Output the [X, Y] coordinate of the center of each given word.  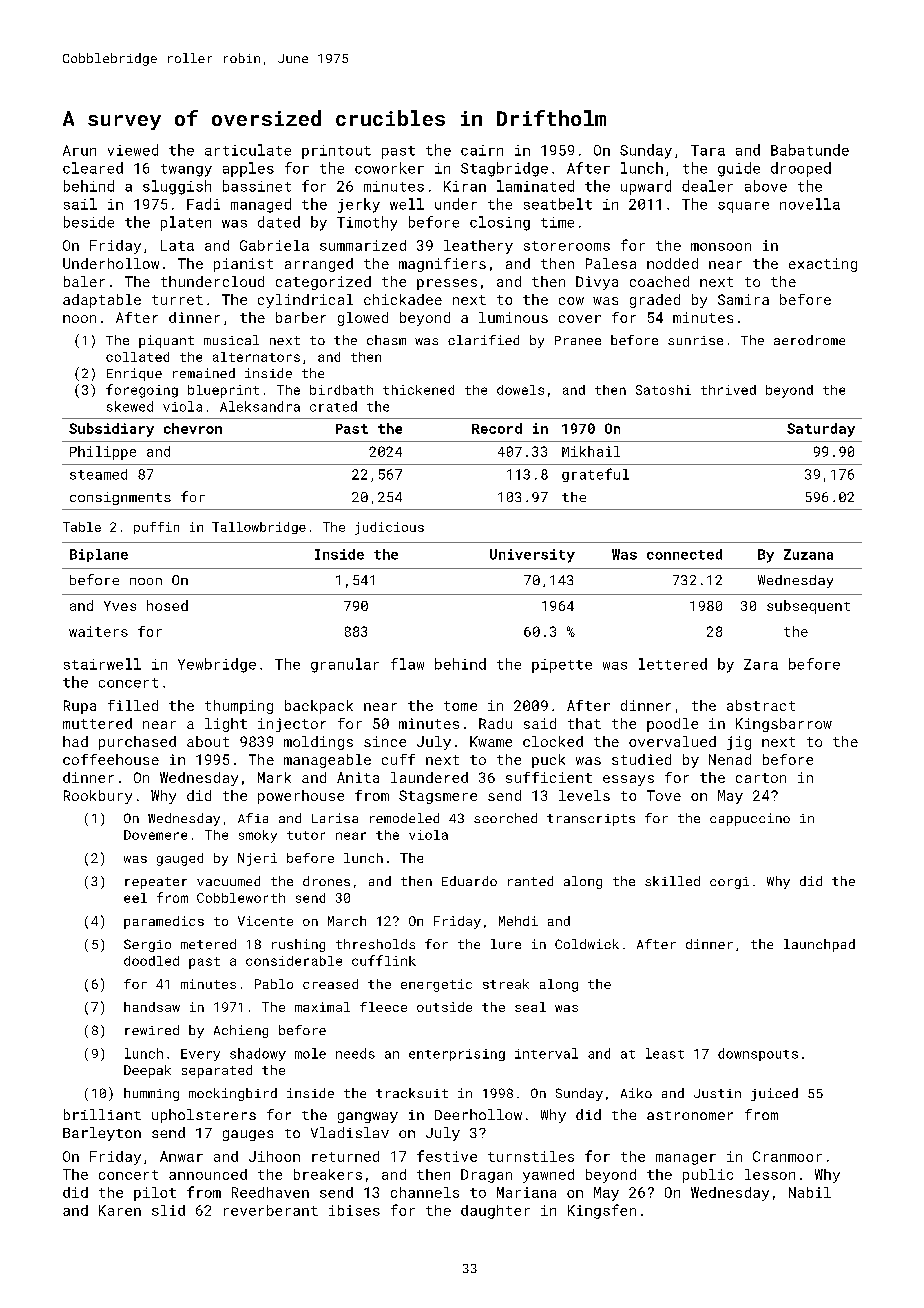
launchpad [819, 945]
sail [80, 204]
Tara [708, 150]
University [532, 556]
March [347, 921]
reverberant [271, 1210]
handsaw [152, 1007]
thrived [728, 390]
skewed [130, 406]
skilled [672, 881]
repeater [156, 883]
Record [497, 428]
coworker [389, 168]
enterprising [457, 1055]
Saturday [821, 430]
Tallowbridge [259, 528]
